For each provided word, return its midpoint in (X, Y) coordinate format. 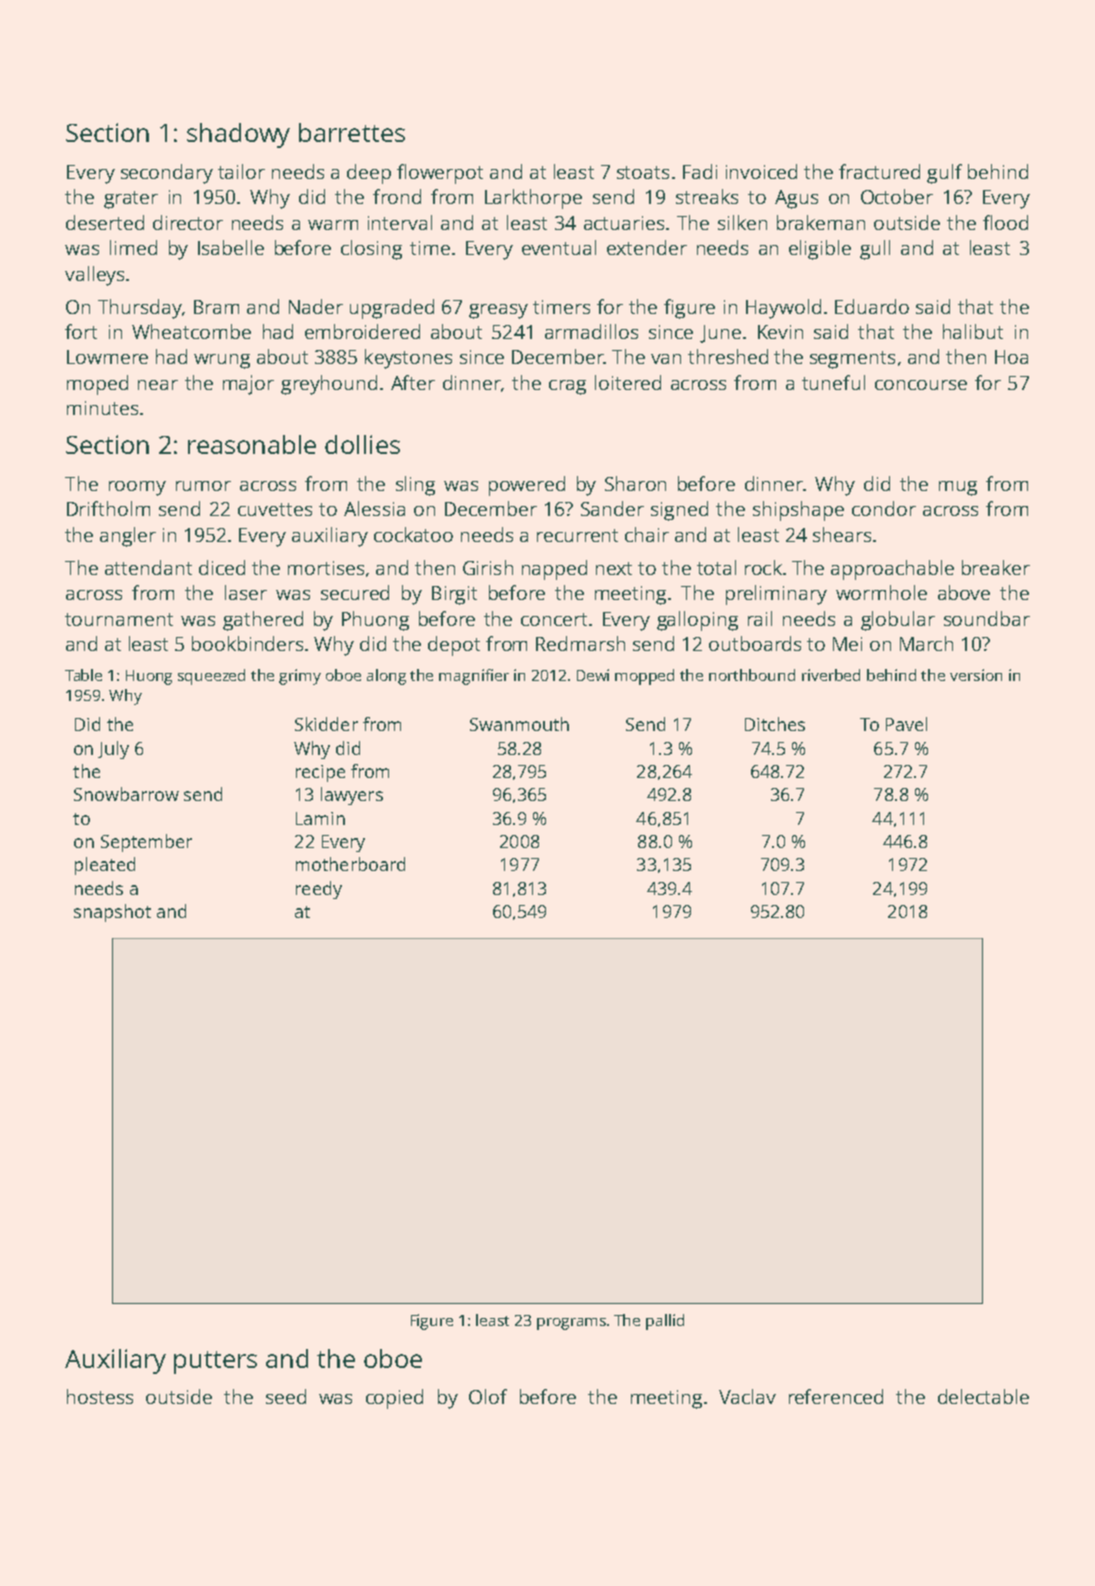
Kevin (780, 332)
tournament (119, 619)
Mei (847, 644)
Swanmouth (519, 724)
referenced (836, 1396)
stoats (643, 172)
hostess (100, 1396)
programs (571, 1324)
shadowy (238, 135)
